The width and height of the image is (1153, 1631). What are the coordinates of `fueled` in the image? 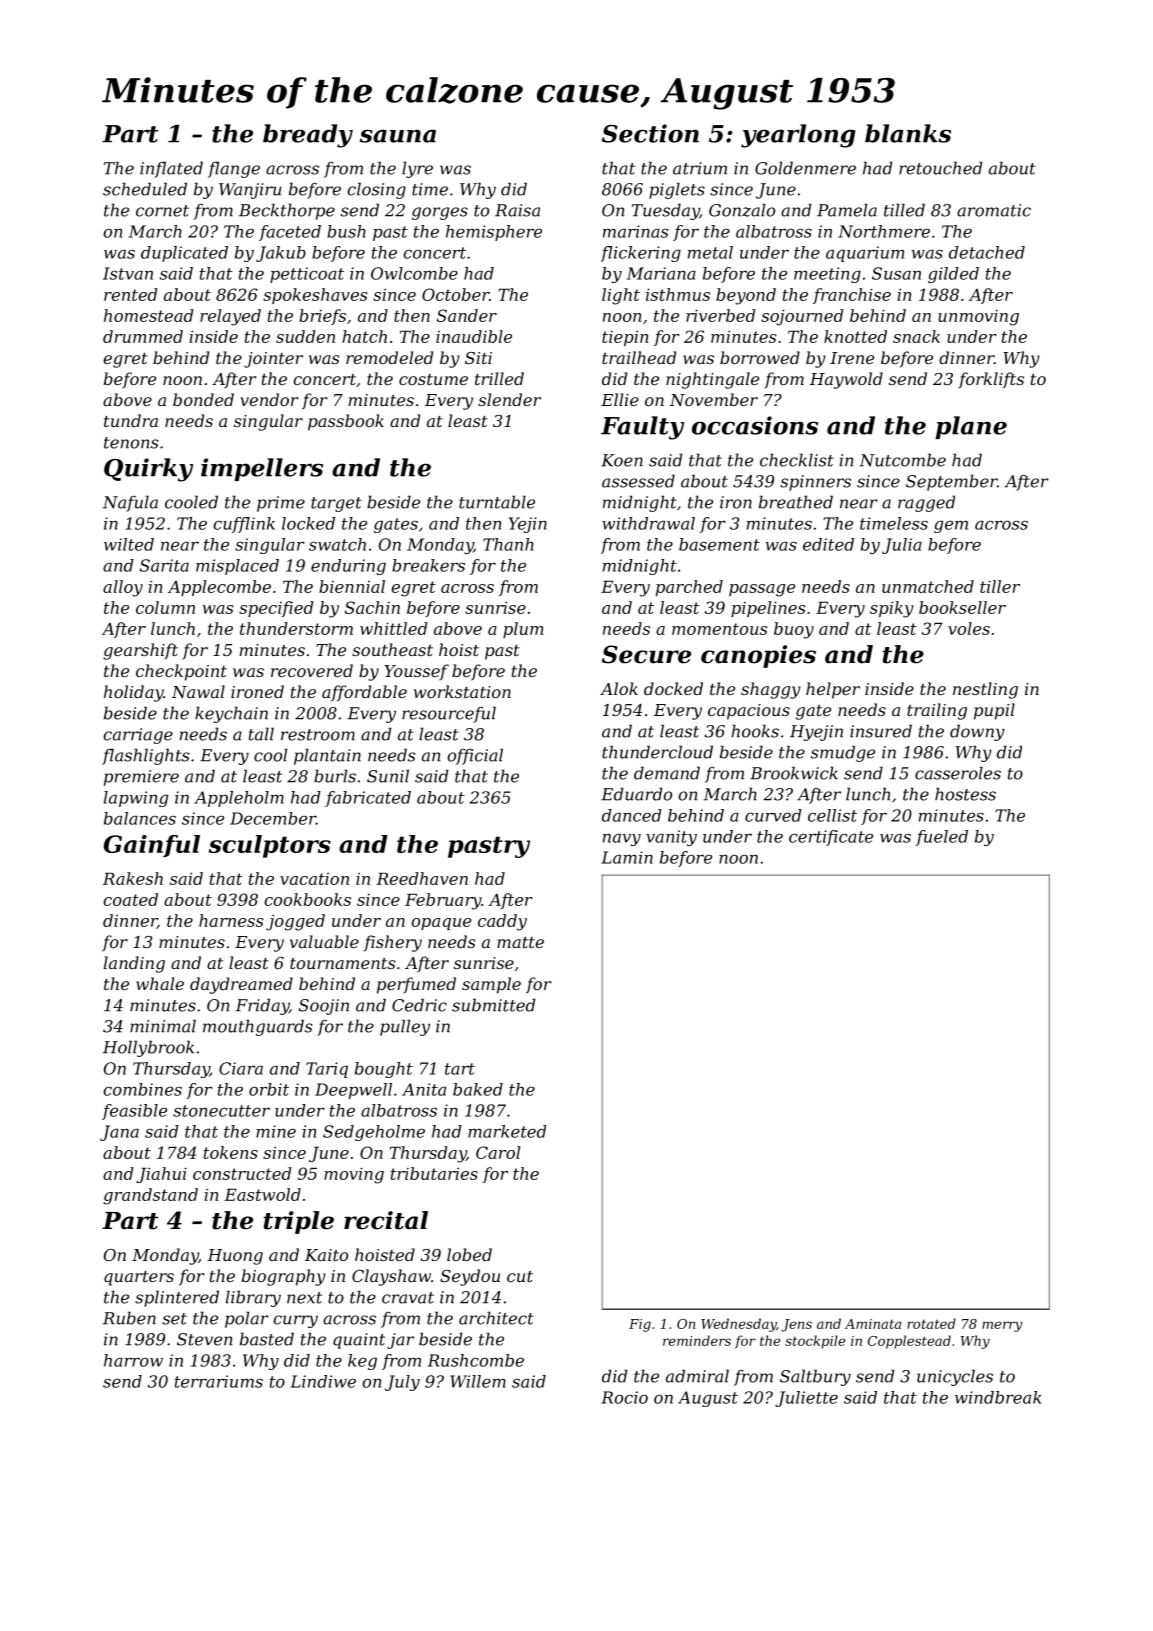 It's located at (942, 838).
